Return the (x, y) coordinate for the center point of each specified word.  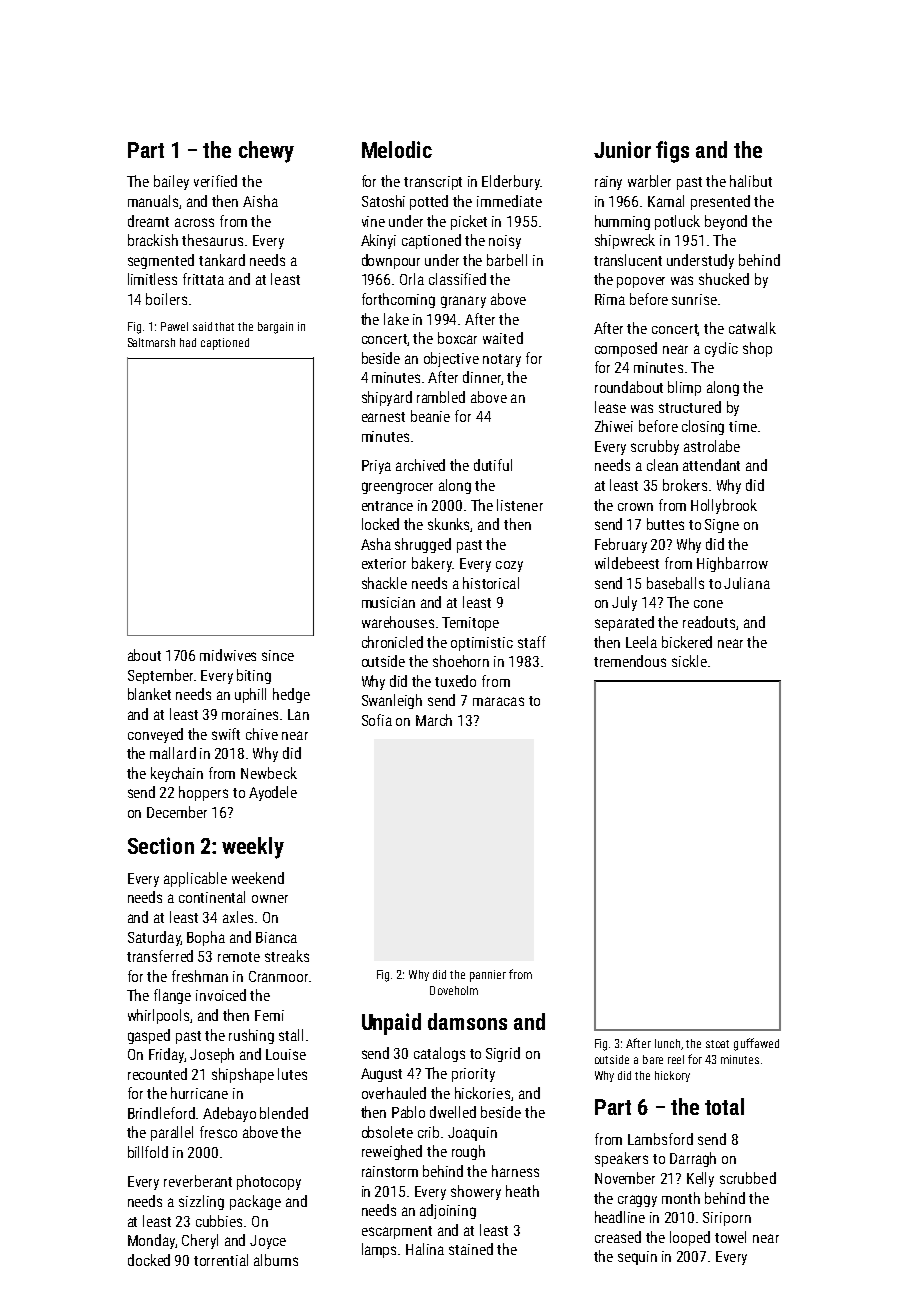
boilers (166, 299)
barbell (507, 260)
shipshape (243, 1075)
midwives (228, 655)
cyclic (721, 349)
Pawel (174, 326)
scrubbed (748, 1178)
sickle (689, 661)
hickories (482, 1093)
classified (457, 279)
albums (276, 1260)
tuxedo (455, 681)
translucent (628, 260)
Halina (425, 1249)
